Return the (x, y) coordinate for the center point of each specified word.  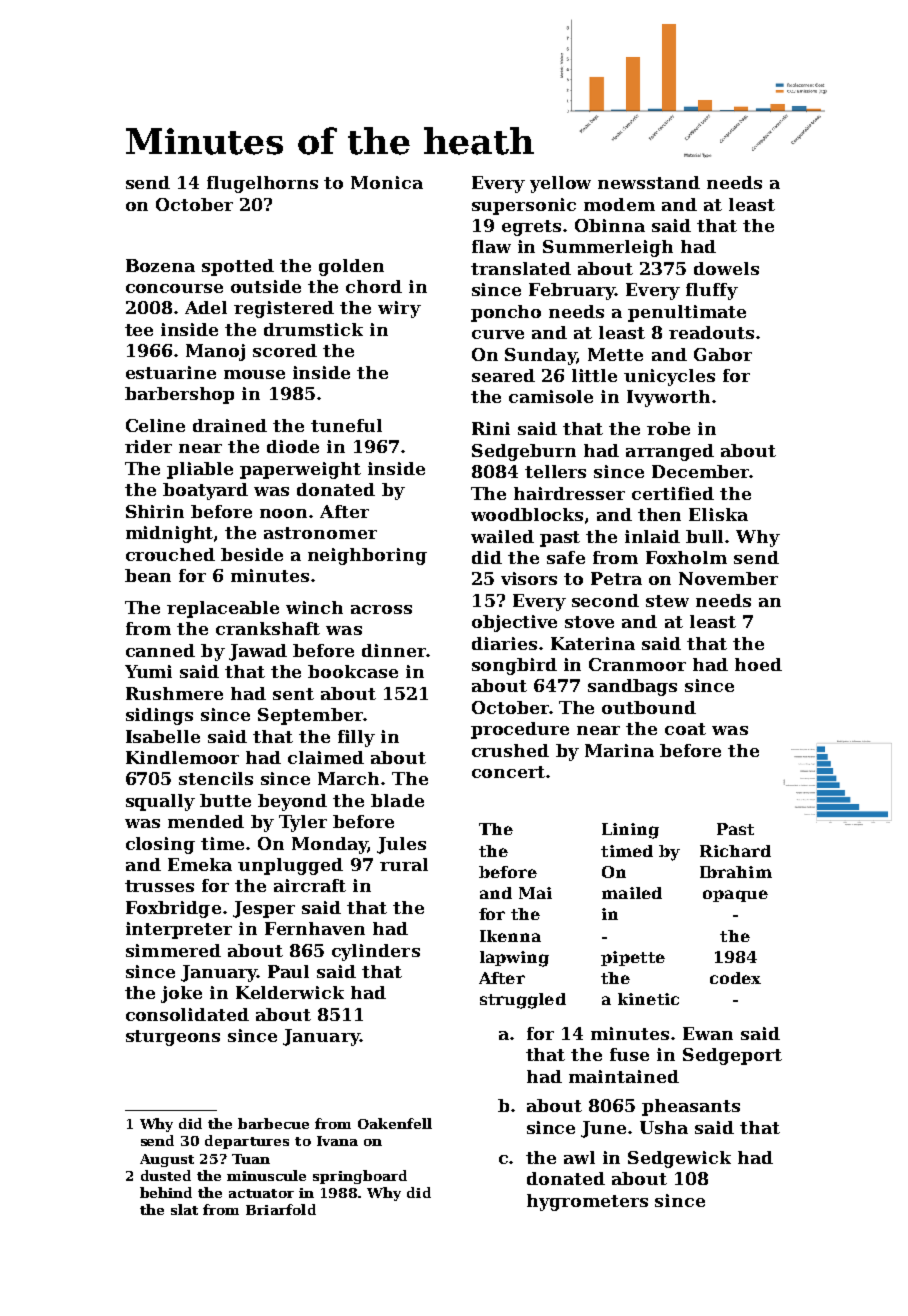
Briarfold (281, 1209)
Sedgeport (732, 1056)
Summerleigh (608, 248)
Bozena (160, 265)
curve (498, 334)
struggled (523, 1001)
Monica (387, 182)
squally (160, 802)
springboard (360, 1177)
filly (356, 738)
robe (668, 428)
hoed (758, 664)
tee (139, 330)
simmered (173, 950)
